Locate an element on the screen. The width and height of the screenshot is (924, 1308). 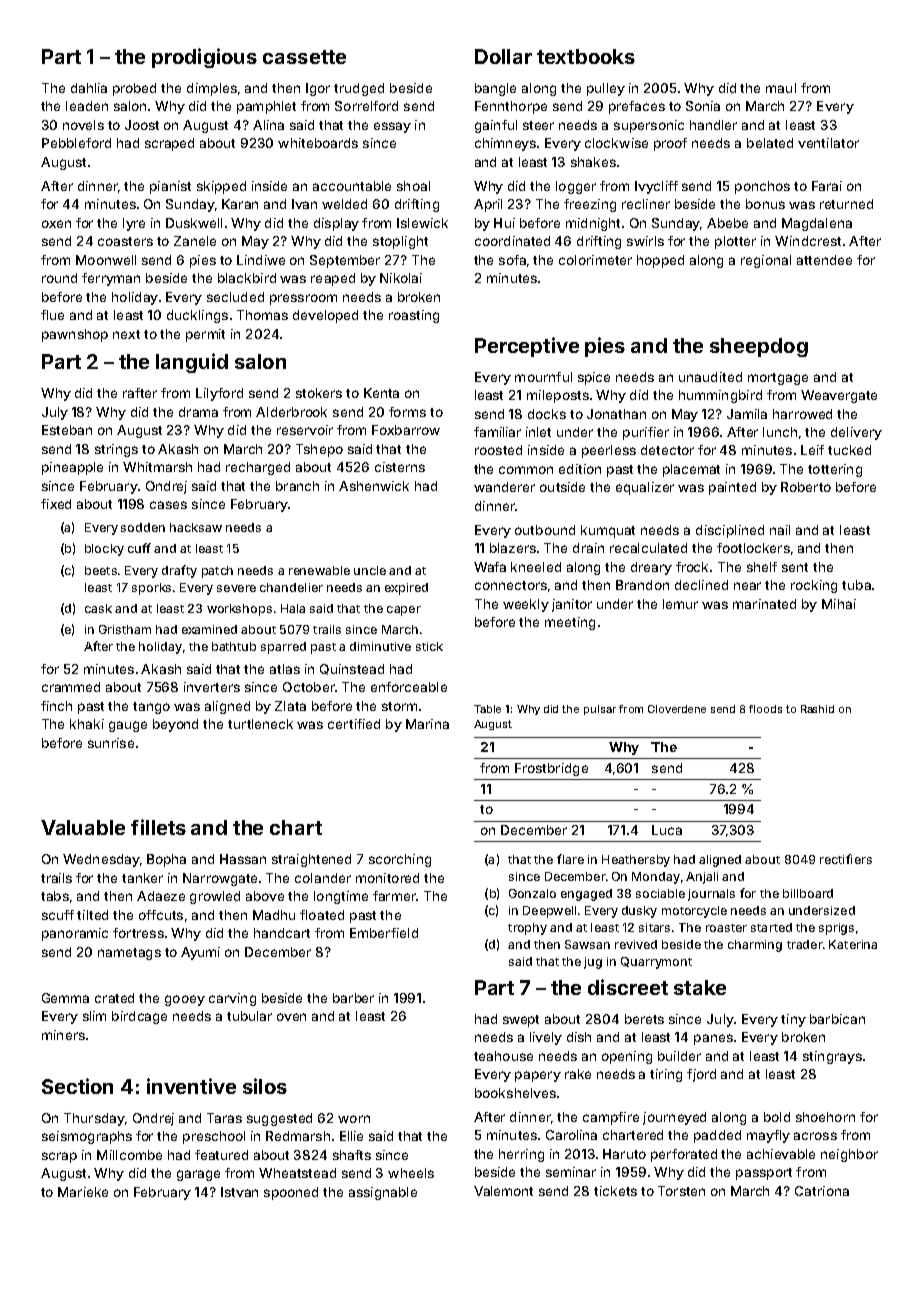
shoal is located at coordinates (413, 186).
